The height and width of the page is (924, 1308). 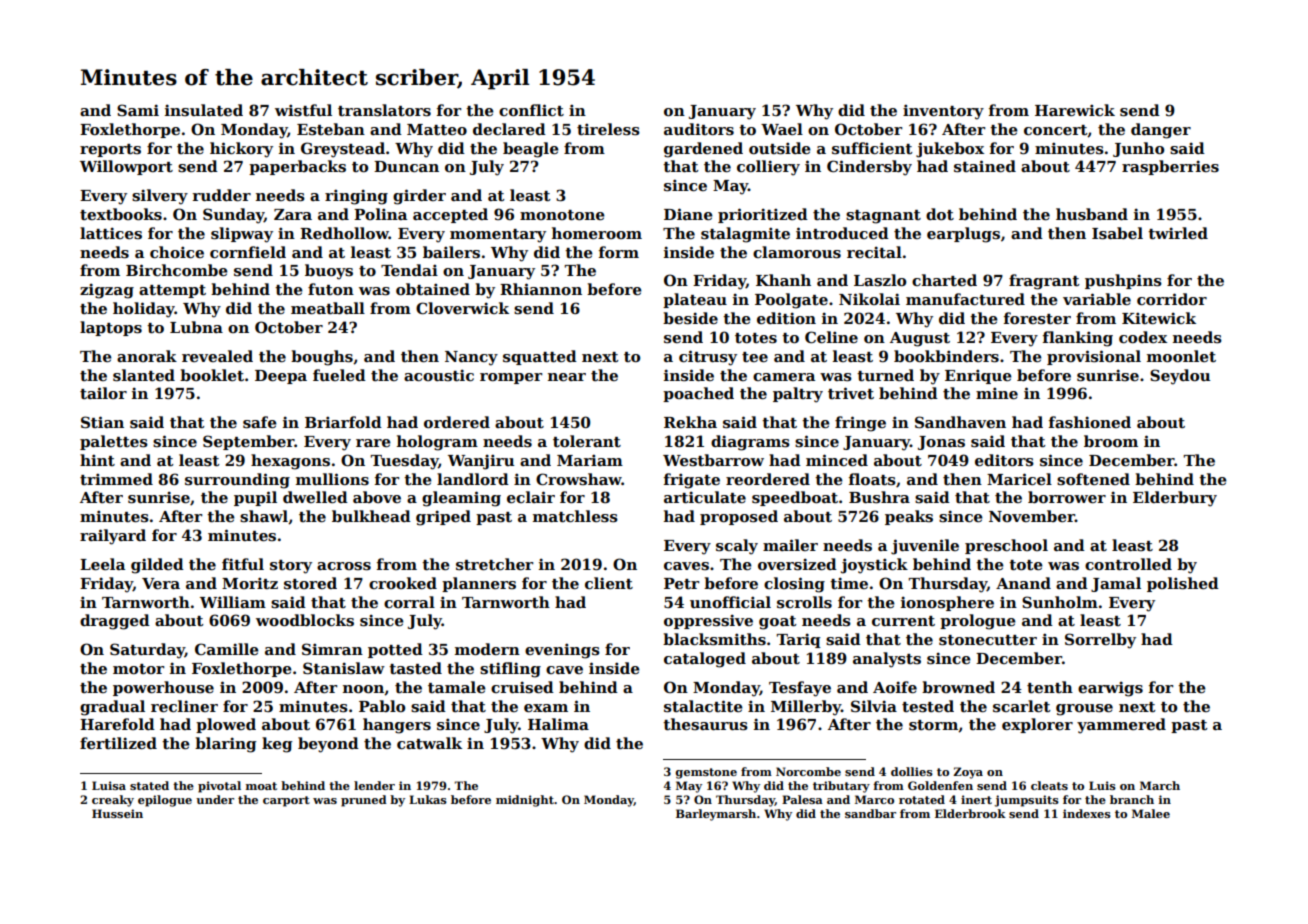 What do you see at coordinates (406, 166) in the page?
I see `Duncan` at bounding box center [406, 166].
